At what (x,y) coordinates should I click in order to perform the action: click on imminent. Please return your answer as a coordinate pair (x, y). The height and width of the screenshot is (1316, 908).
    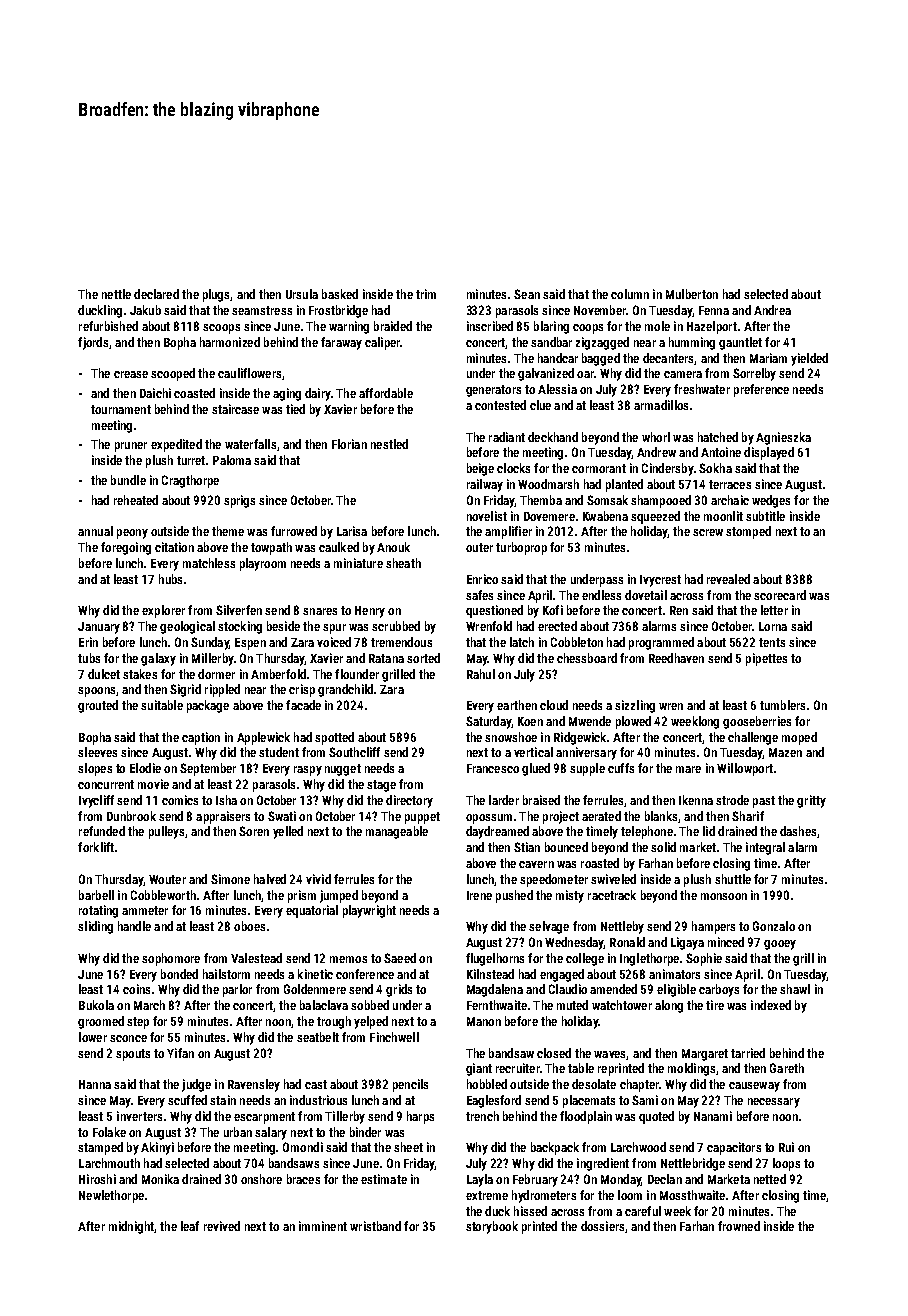
    Looking at the image, I should click on (323, 1226).
